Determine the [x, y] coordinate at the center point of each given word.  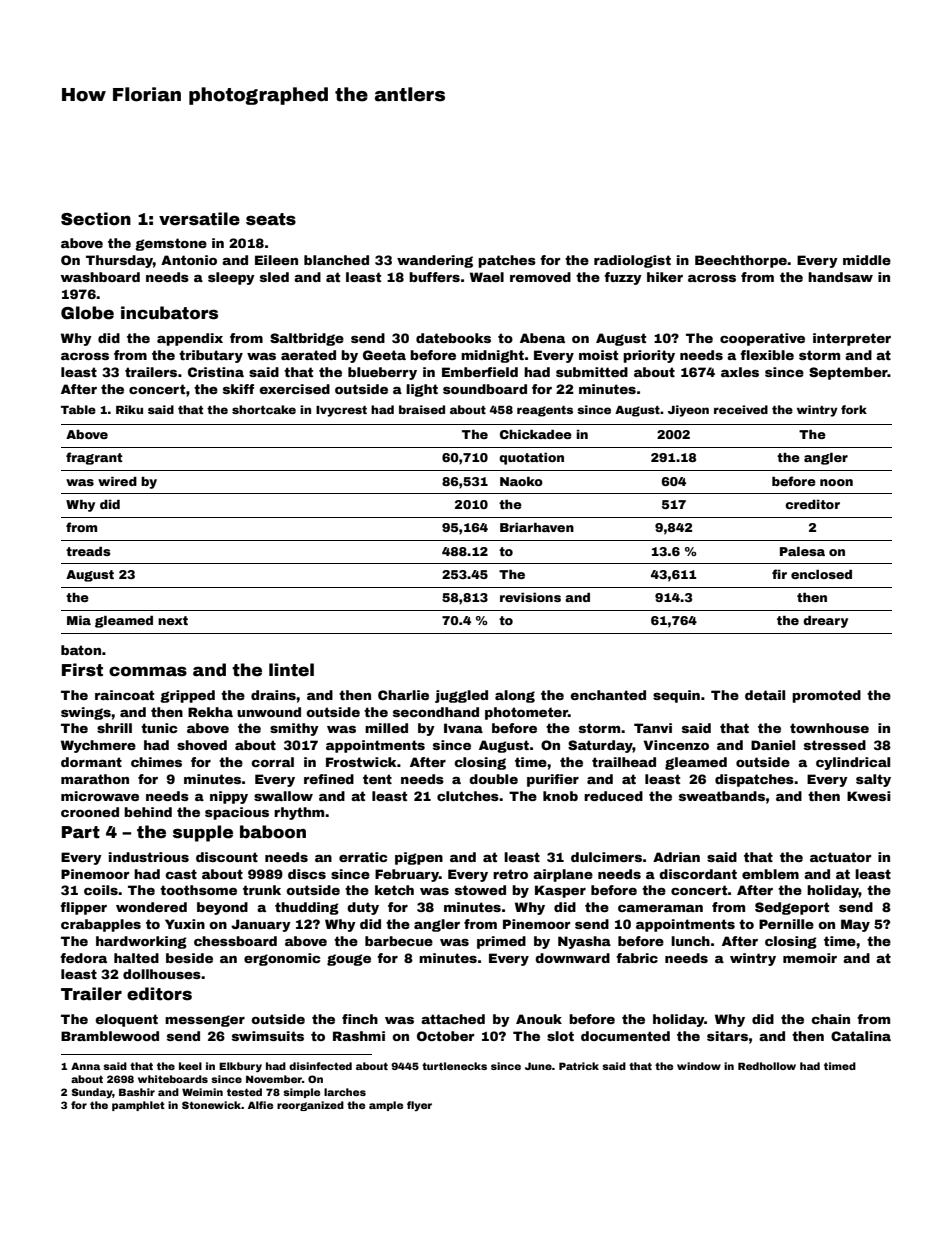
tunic [159, 728]
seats [271, 219]
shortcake [264, 409]
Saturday [600, 746]
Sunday [92, 1093]
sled [274, 277]
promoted [826, 696]
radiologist [632, 261]
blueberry [382, 373]
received [741, 409]
